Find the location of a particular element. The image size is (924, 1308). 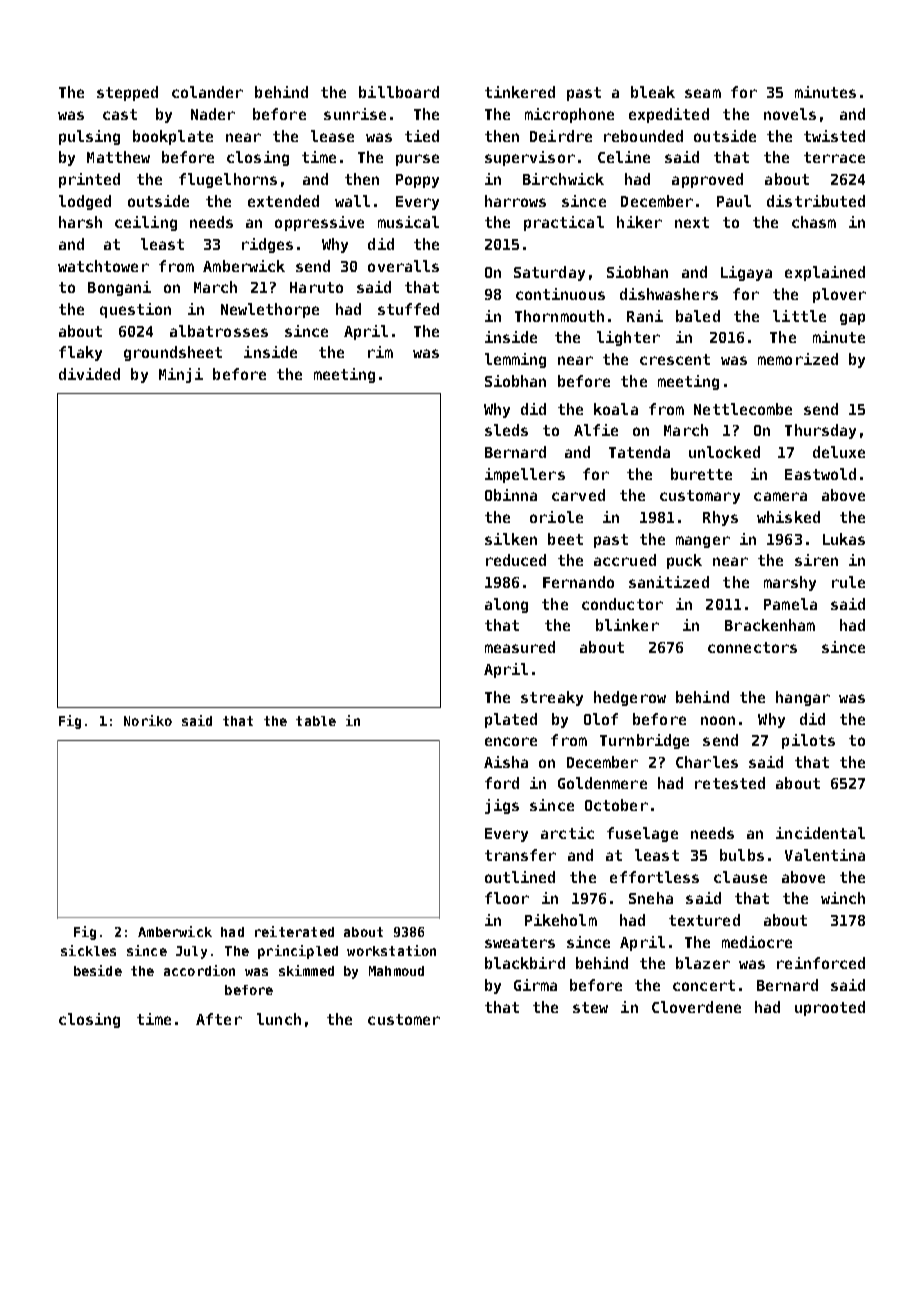

tied is located at coordinates (422, 136).
